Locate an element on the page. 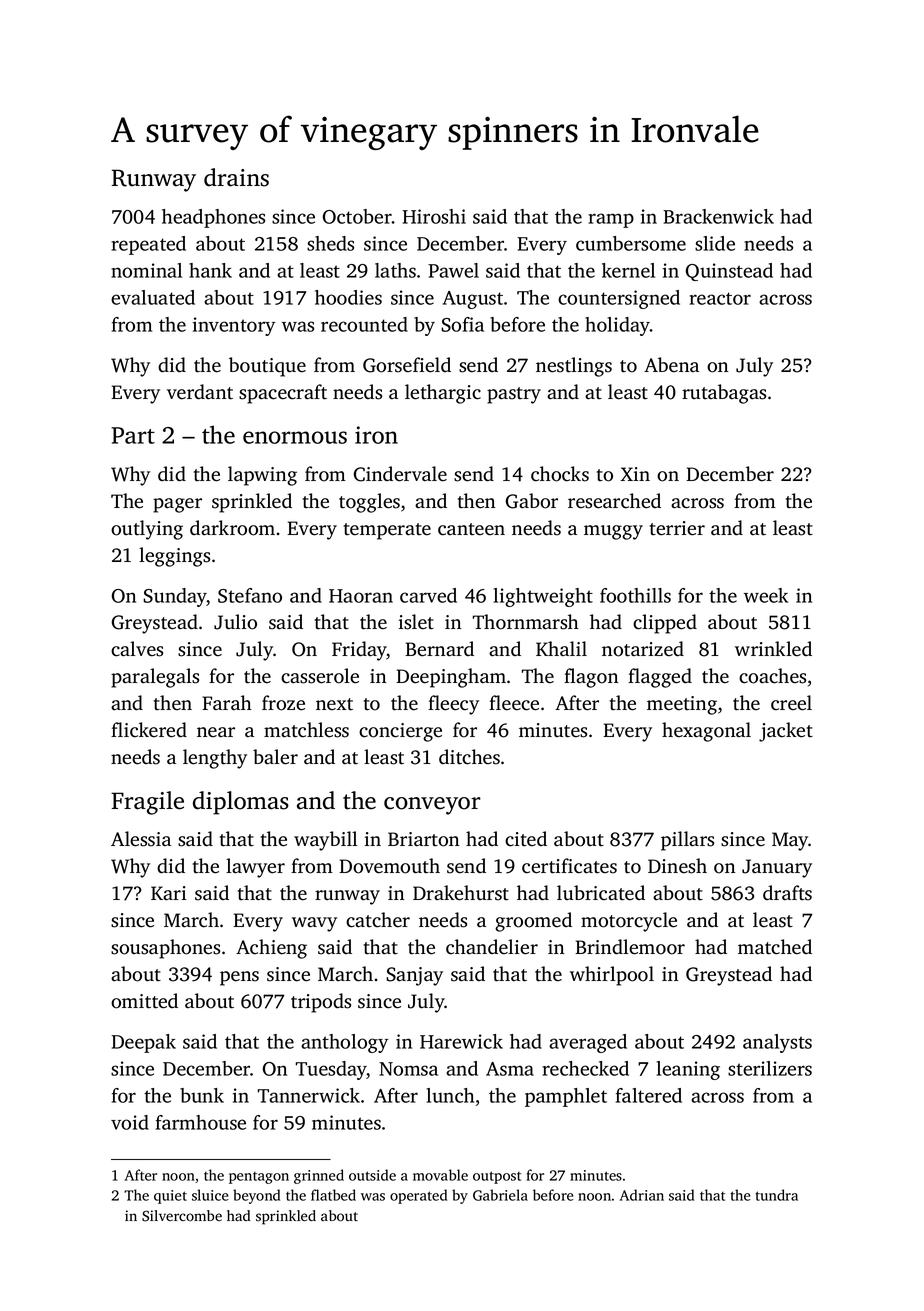 This page has width=924, height=1311. Hiroshi is located at coordinates (434, 216).
